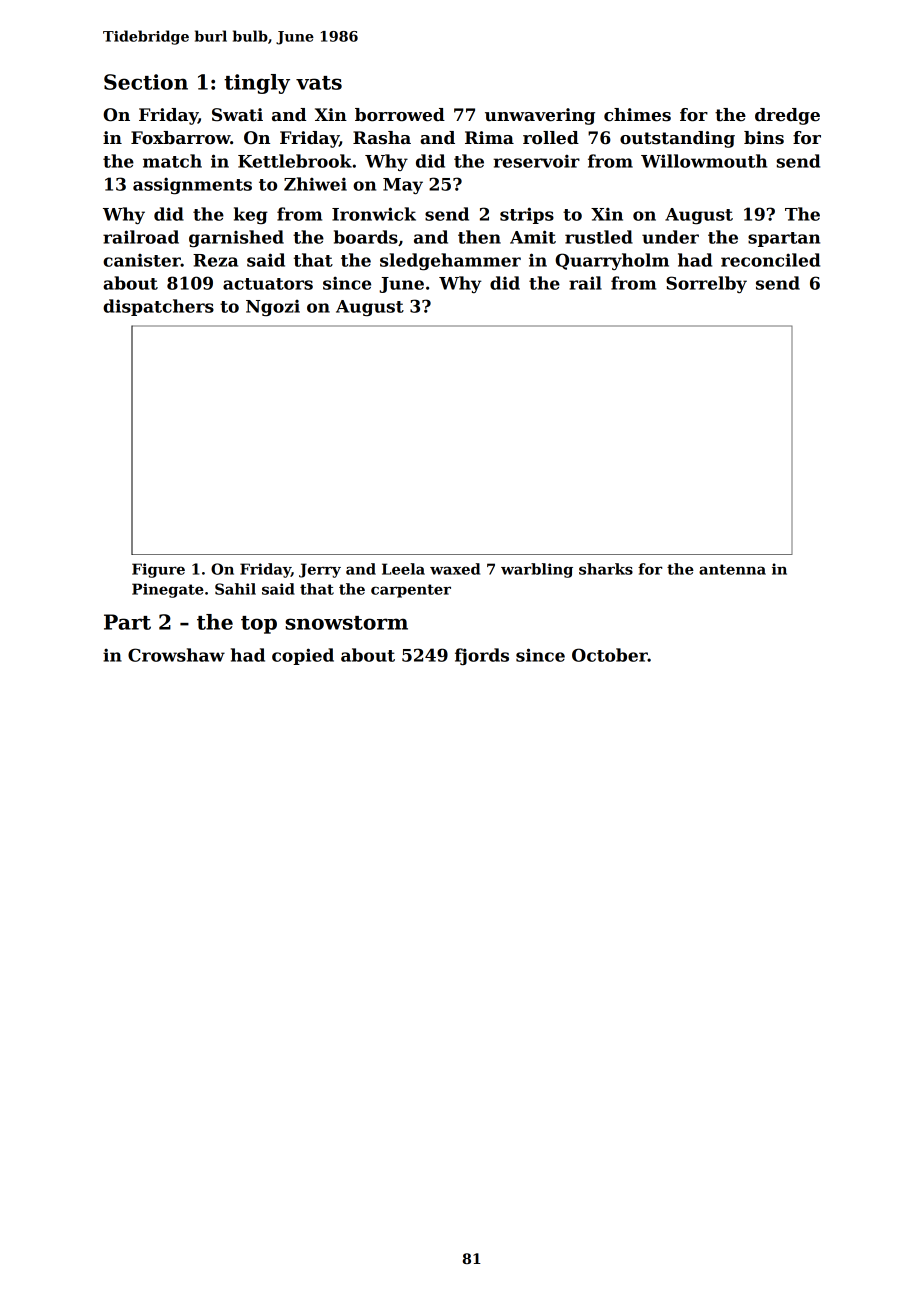 This screenshot has width=924, height=1308. I want to click on Ngozi, so click(273, 308).
